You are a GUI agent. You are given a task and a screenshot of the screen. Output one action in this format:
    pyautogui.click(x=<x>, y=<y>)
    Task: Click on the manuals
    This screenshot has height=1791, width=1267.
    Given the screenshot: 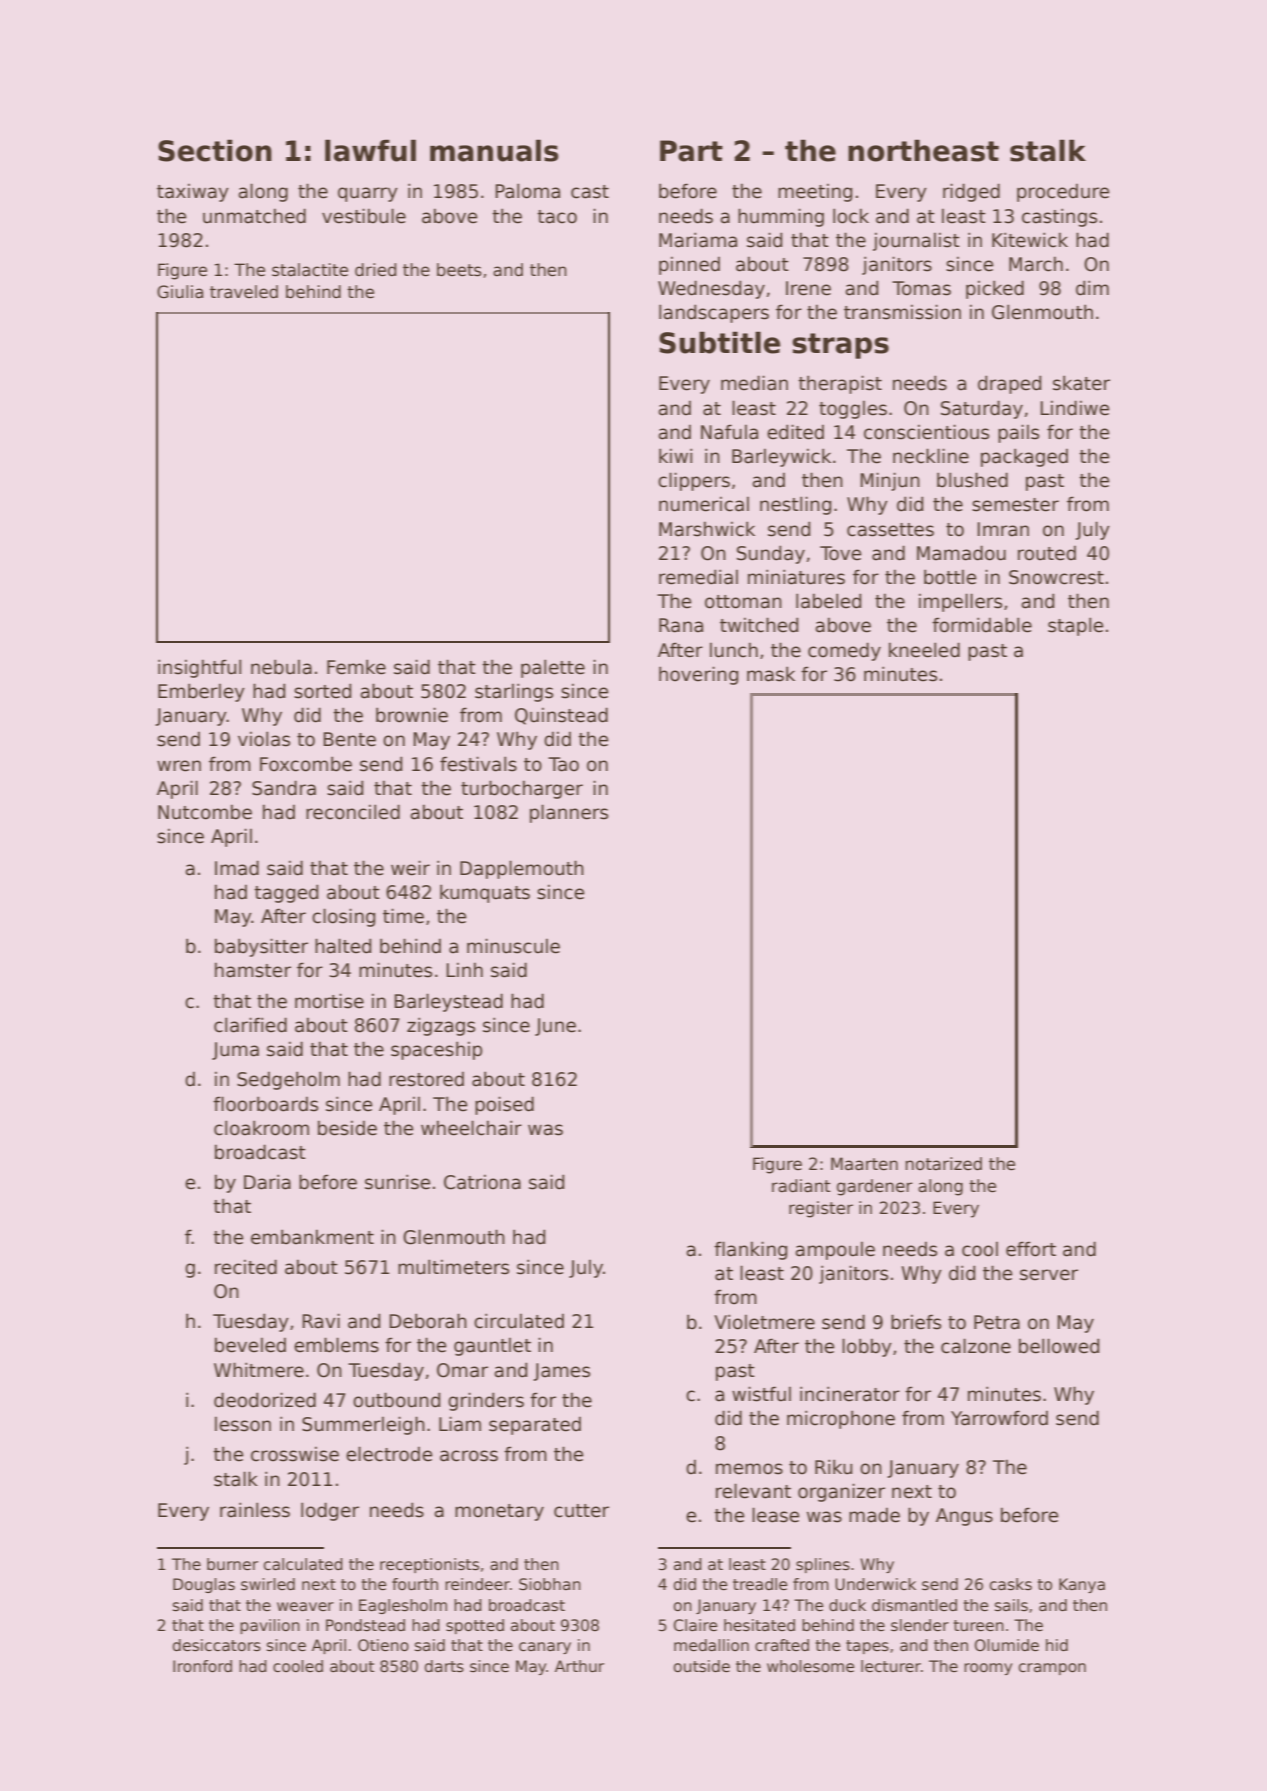 What is the action you would take?
    pyautogui.click(x=494, y=150)
